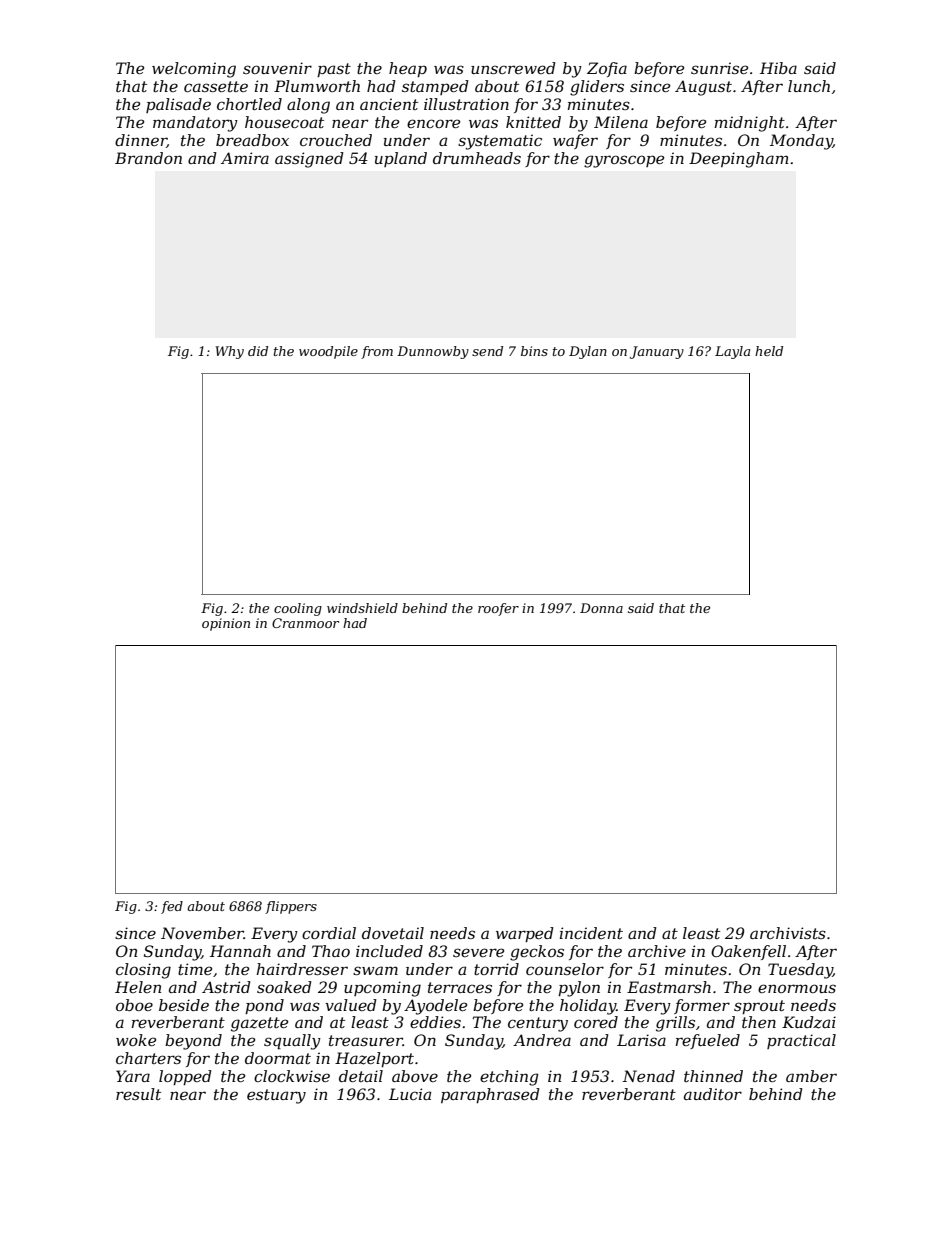  Describe the element at coordinates (194, 70) in the screenshot. I see `welcoming` at that location.
